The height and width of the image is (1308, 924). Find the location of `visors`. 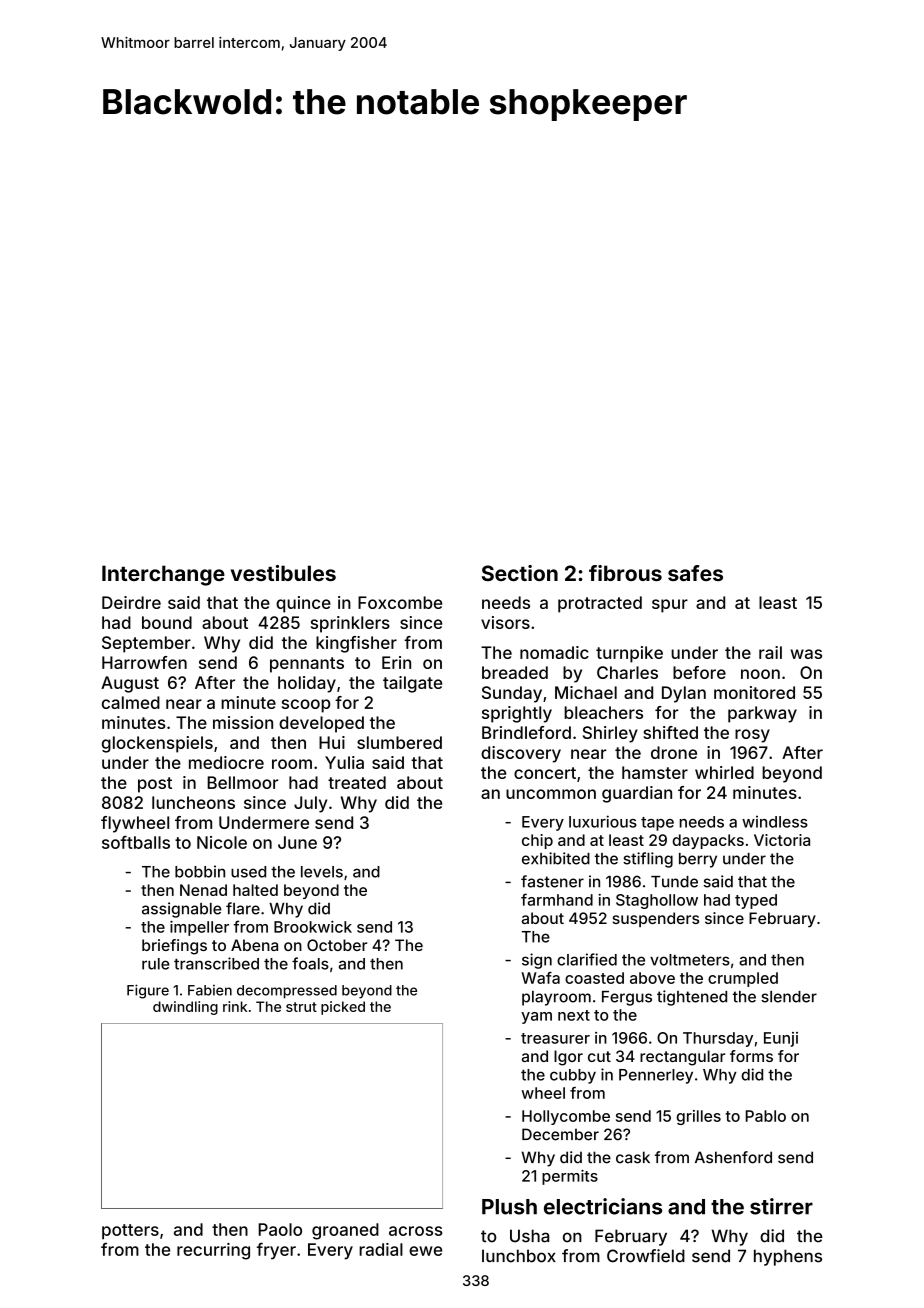

visors is located at coordinates (505, 622).
